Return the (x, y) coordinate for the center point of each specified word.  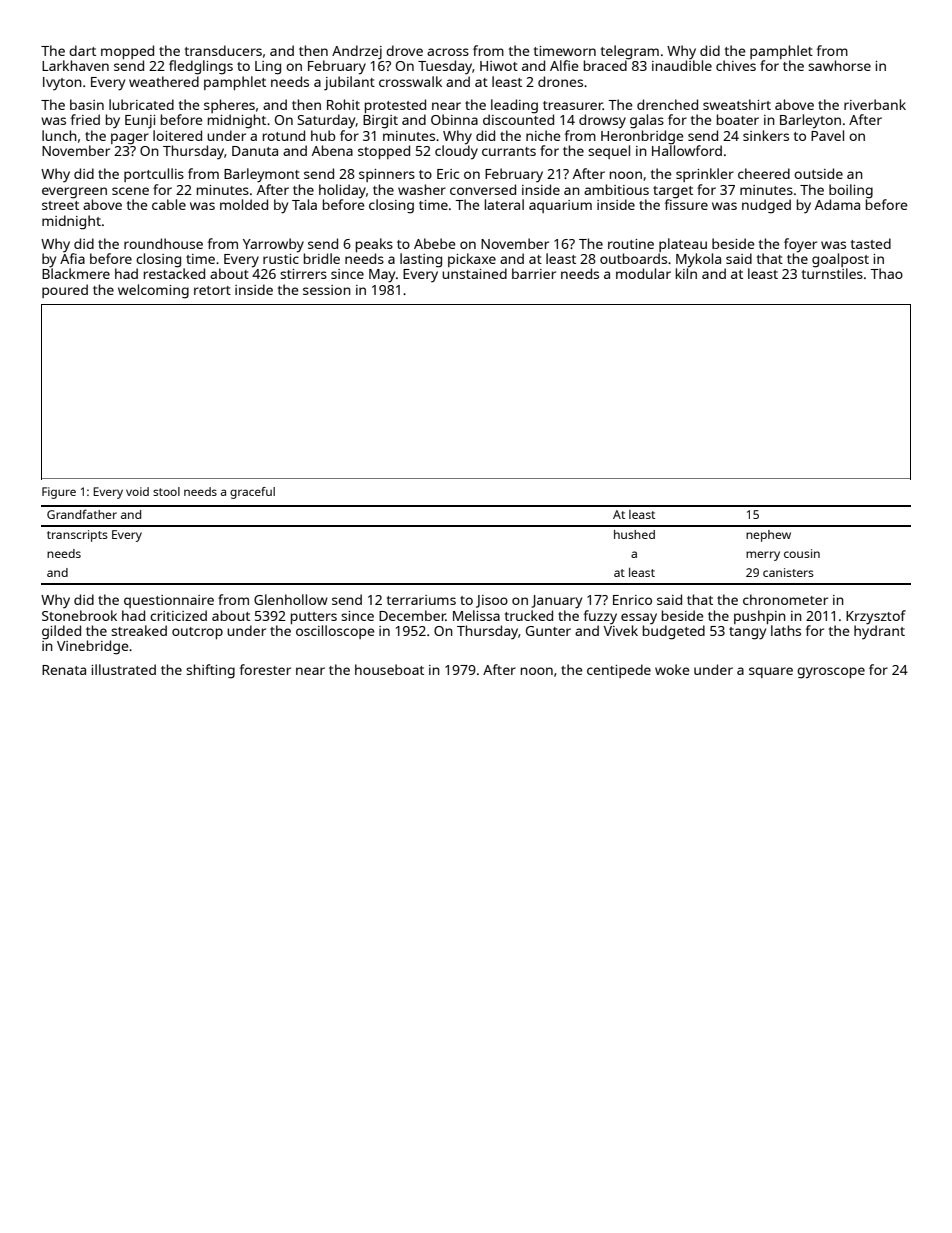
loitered (177, 135)
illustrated (123, 669)
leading (514, 106)
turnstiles (832, 273)
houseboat (389, 669)
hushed (634, 534)
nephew (768, 536)
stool (166, 491)
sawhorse (839, 65)
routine (631, 244)
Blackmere (76, 273)
